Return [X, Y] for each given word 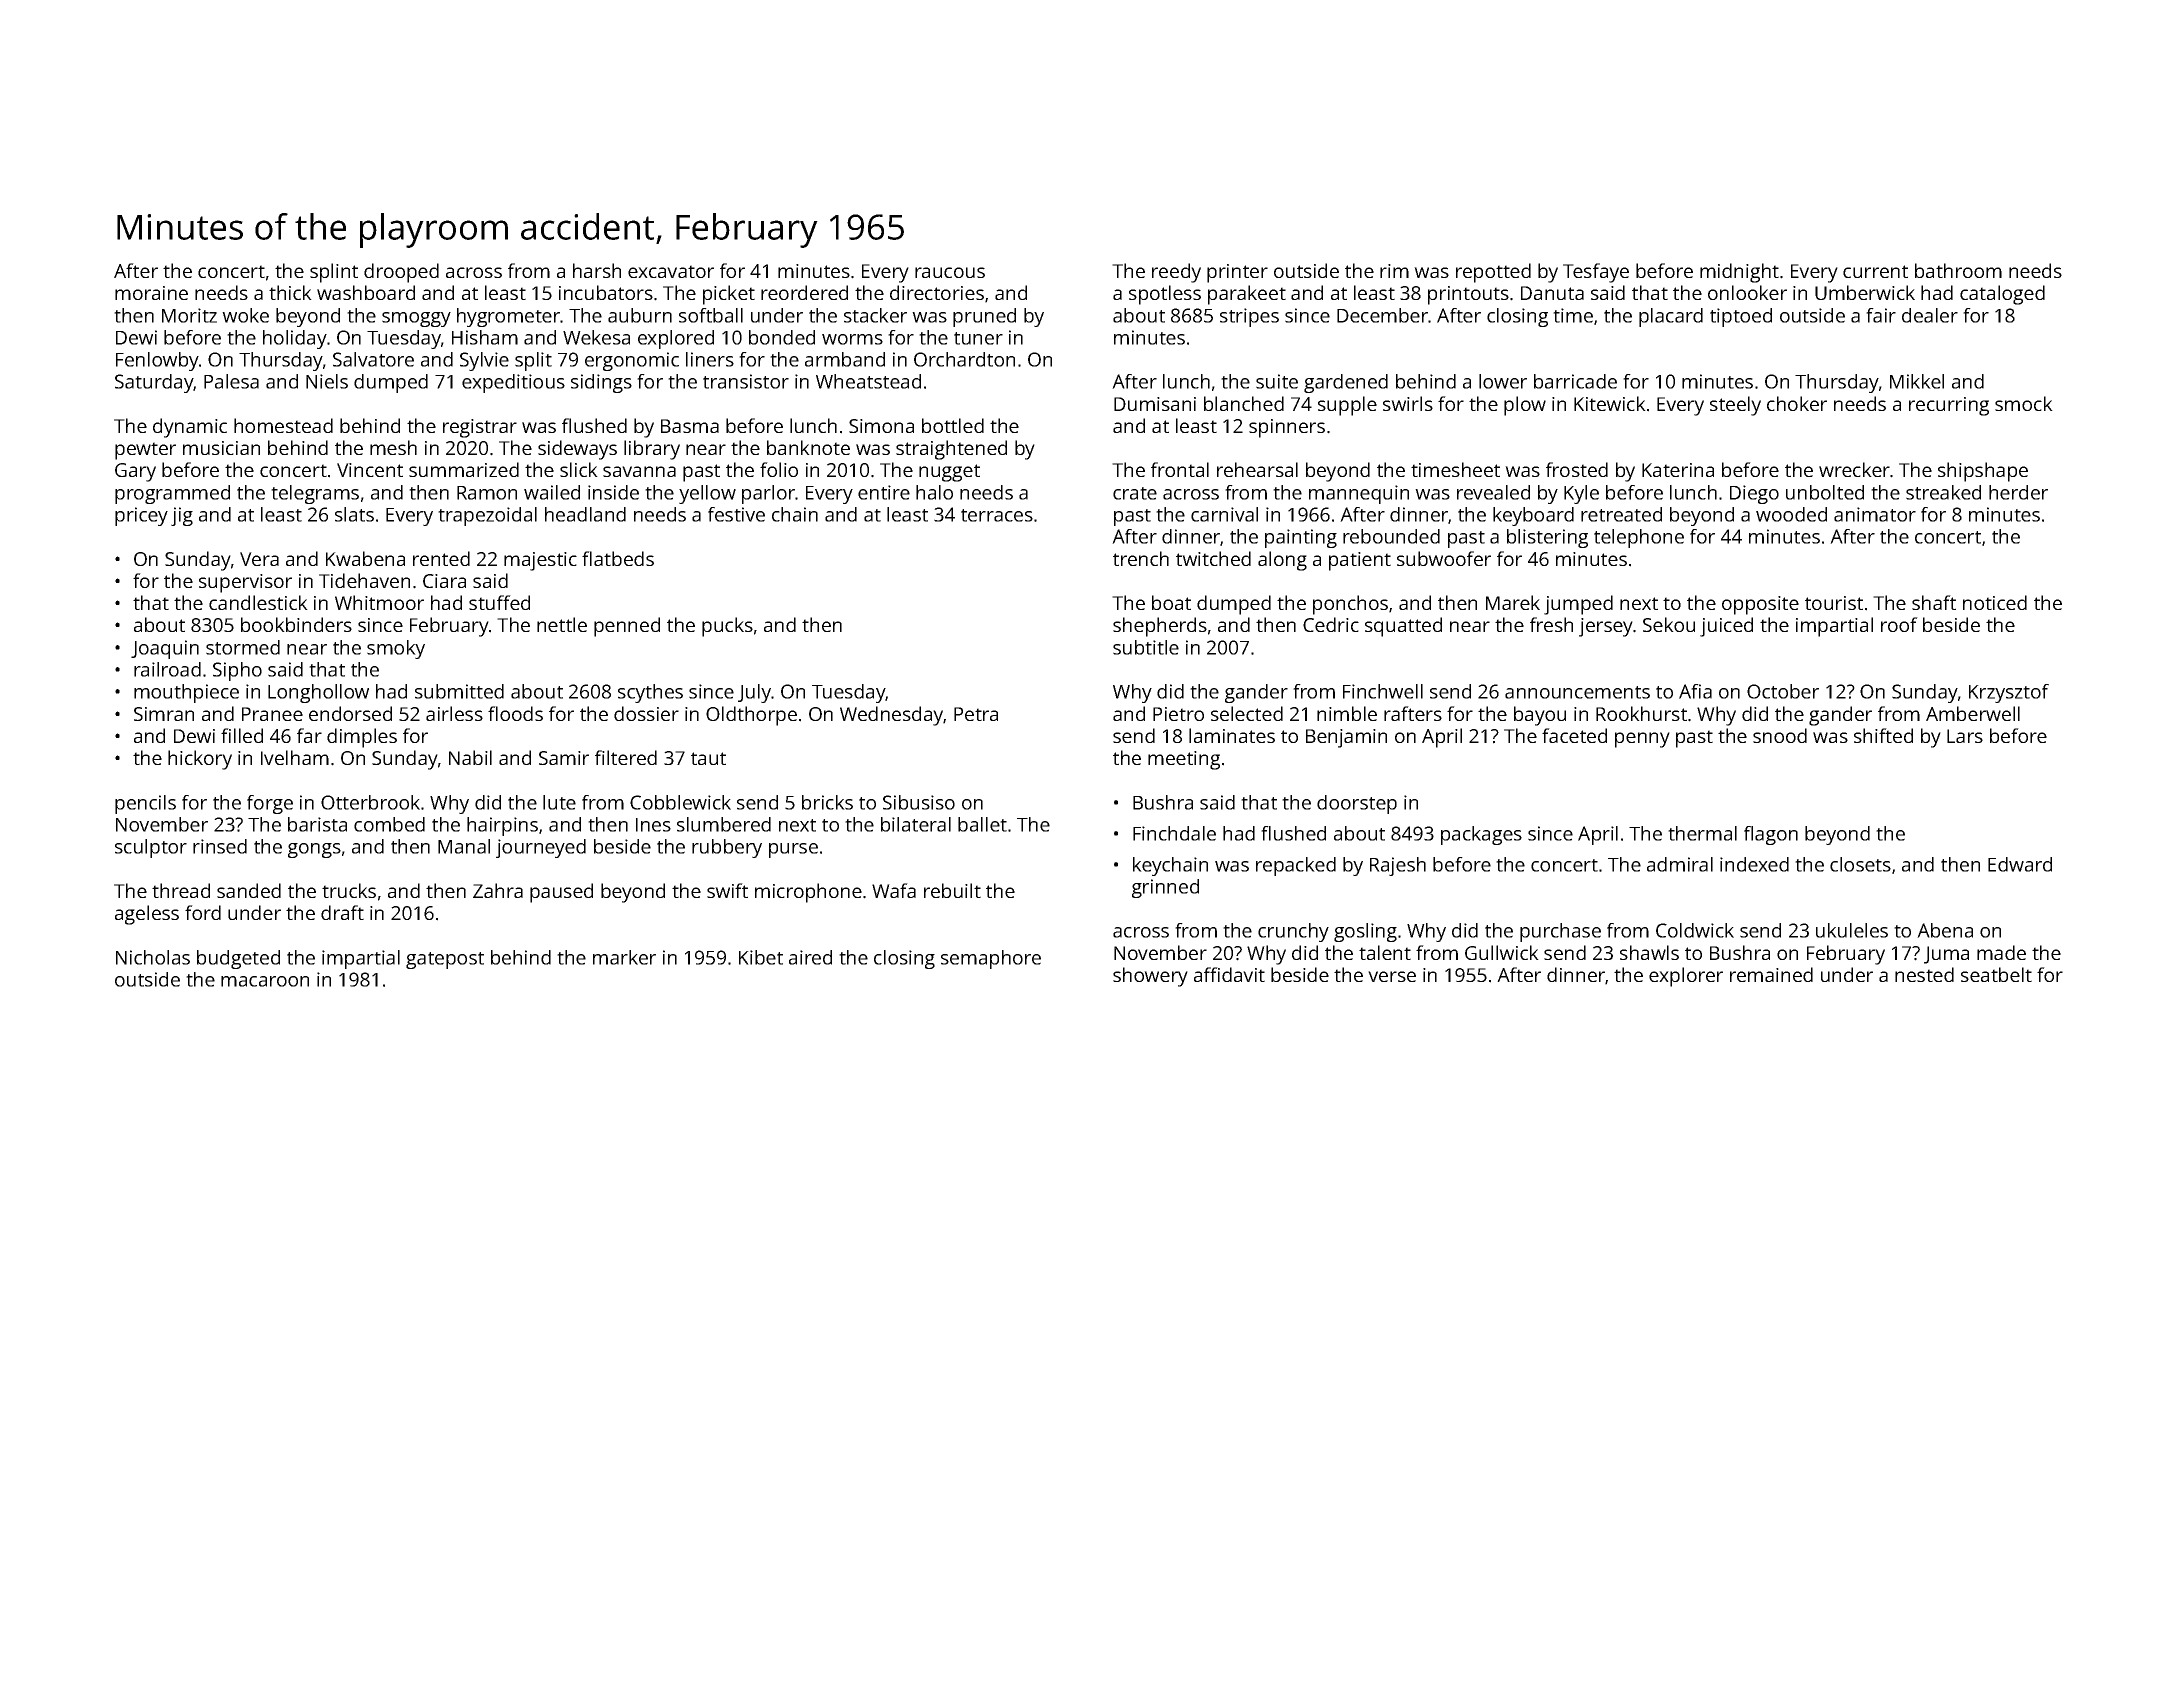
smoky [396, 649]
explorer [1686, 977]
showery [1150, 977]
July [755, 693]
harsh [597, 270]
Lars [1965, 736]
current [1875, 271]
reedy [1176, 273]
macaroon [265, 981]
